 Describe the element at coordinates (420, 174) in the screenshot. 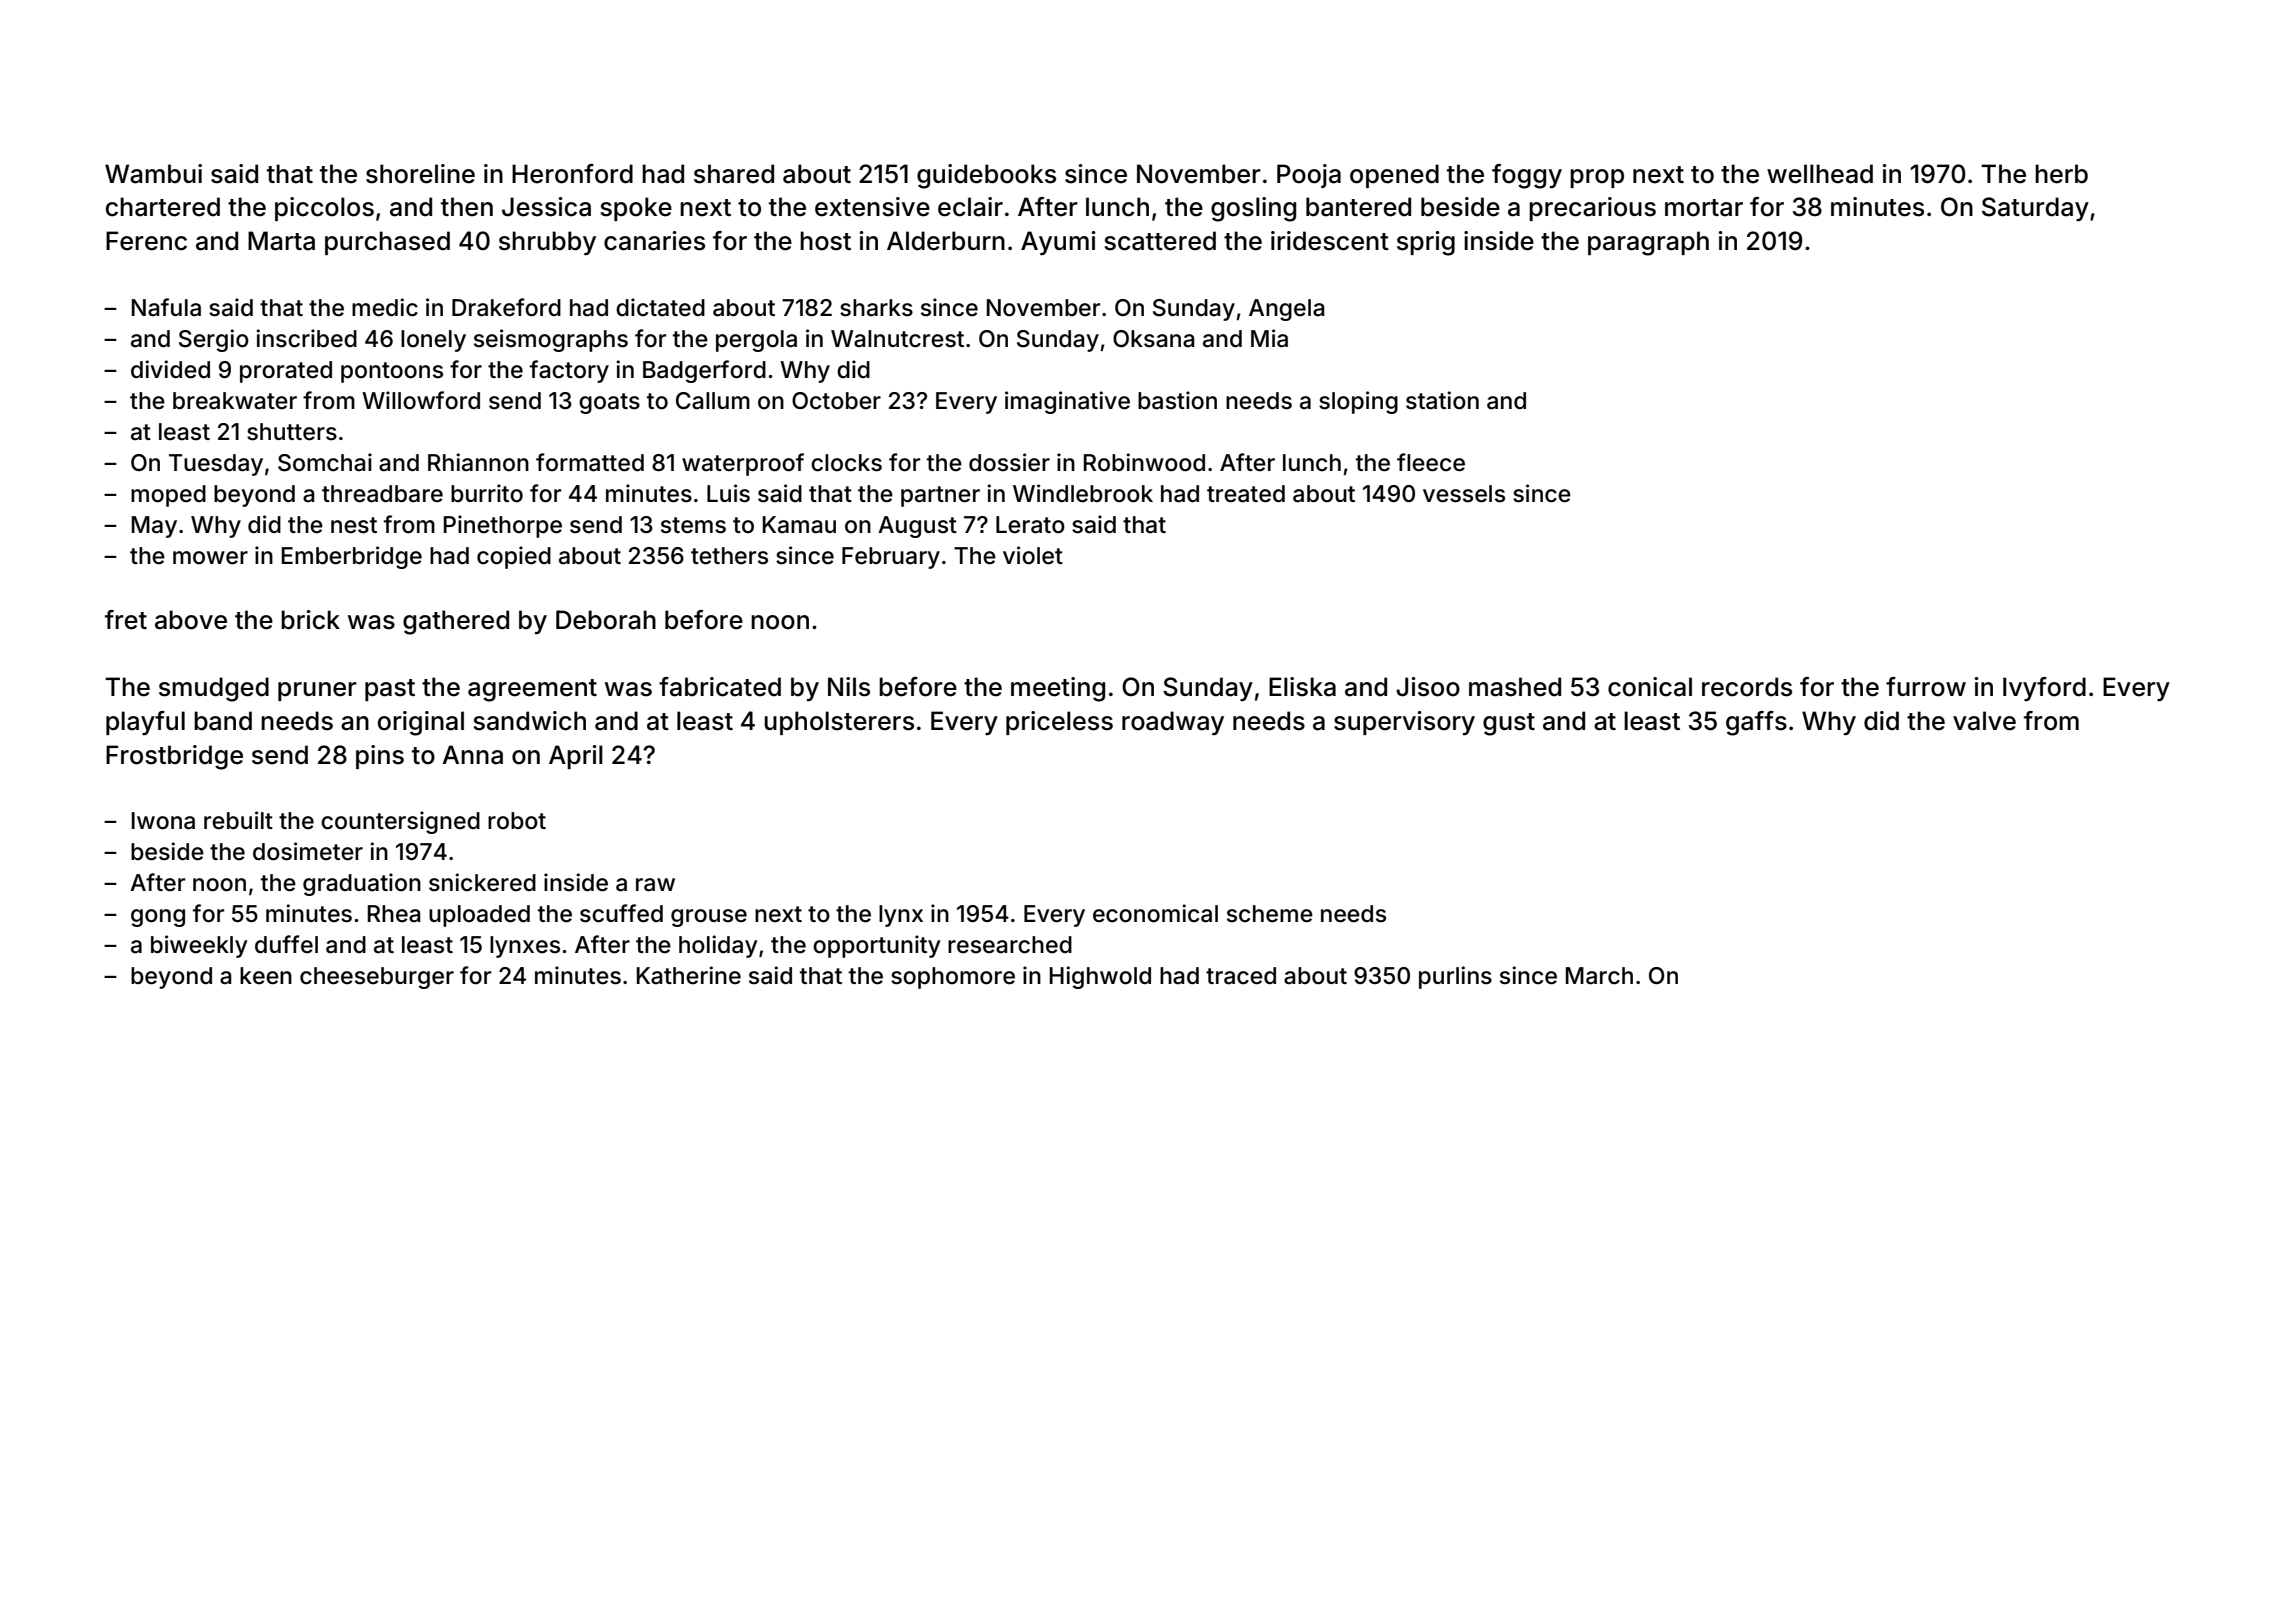

I see `shoreline` at that location.
